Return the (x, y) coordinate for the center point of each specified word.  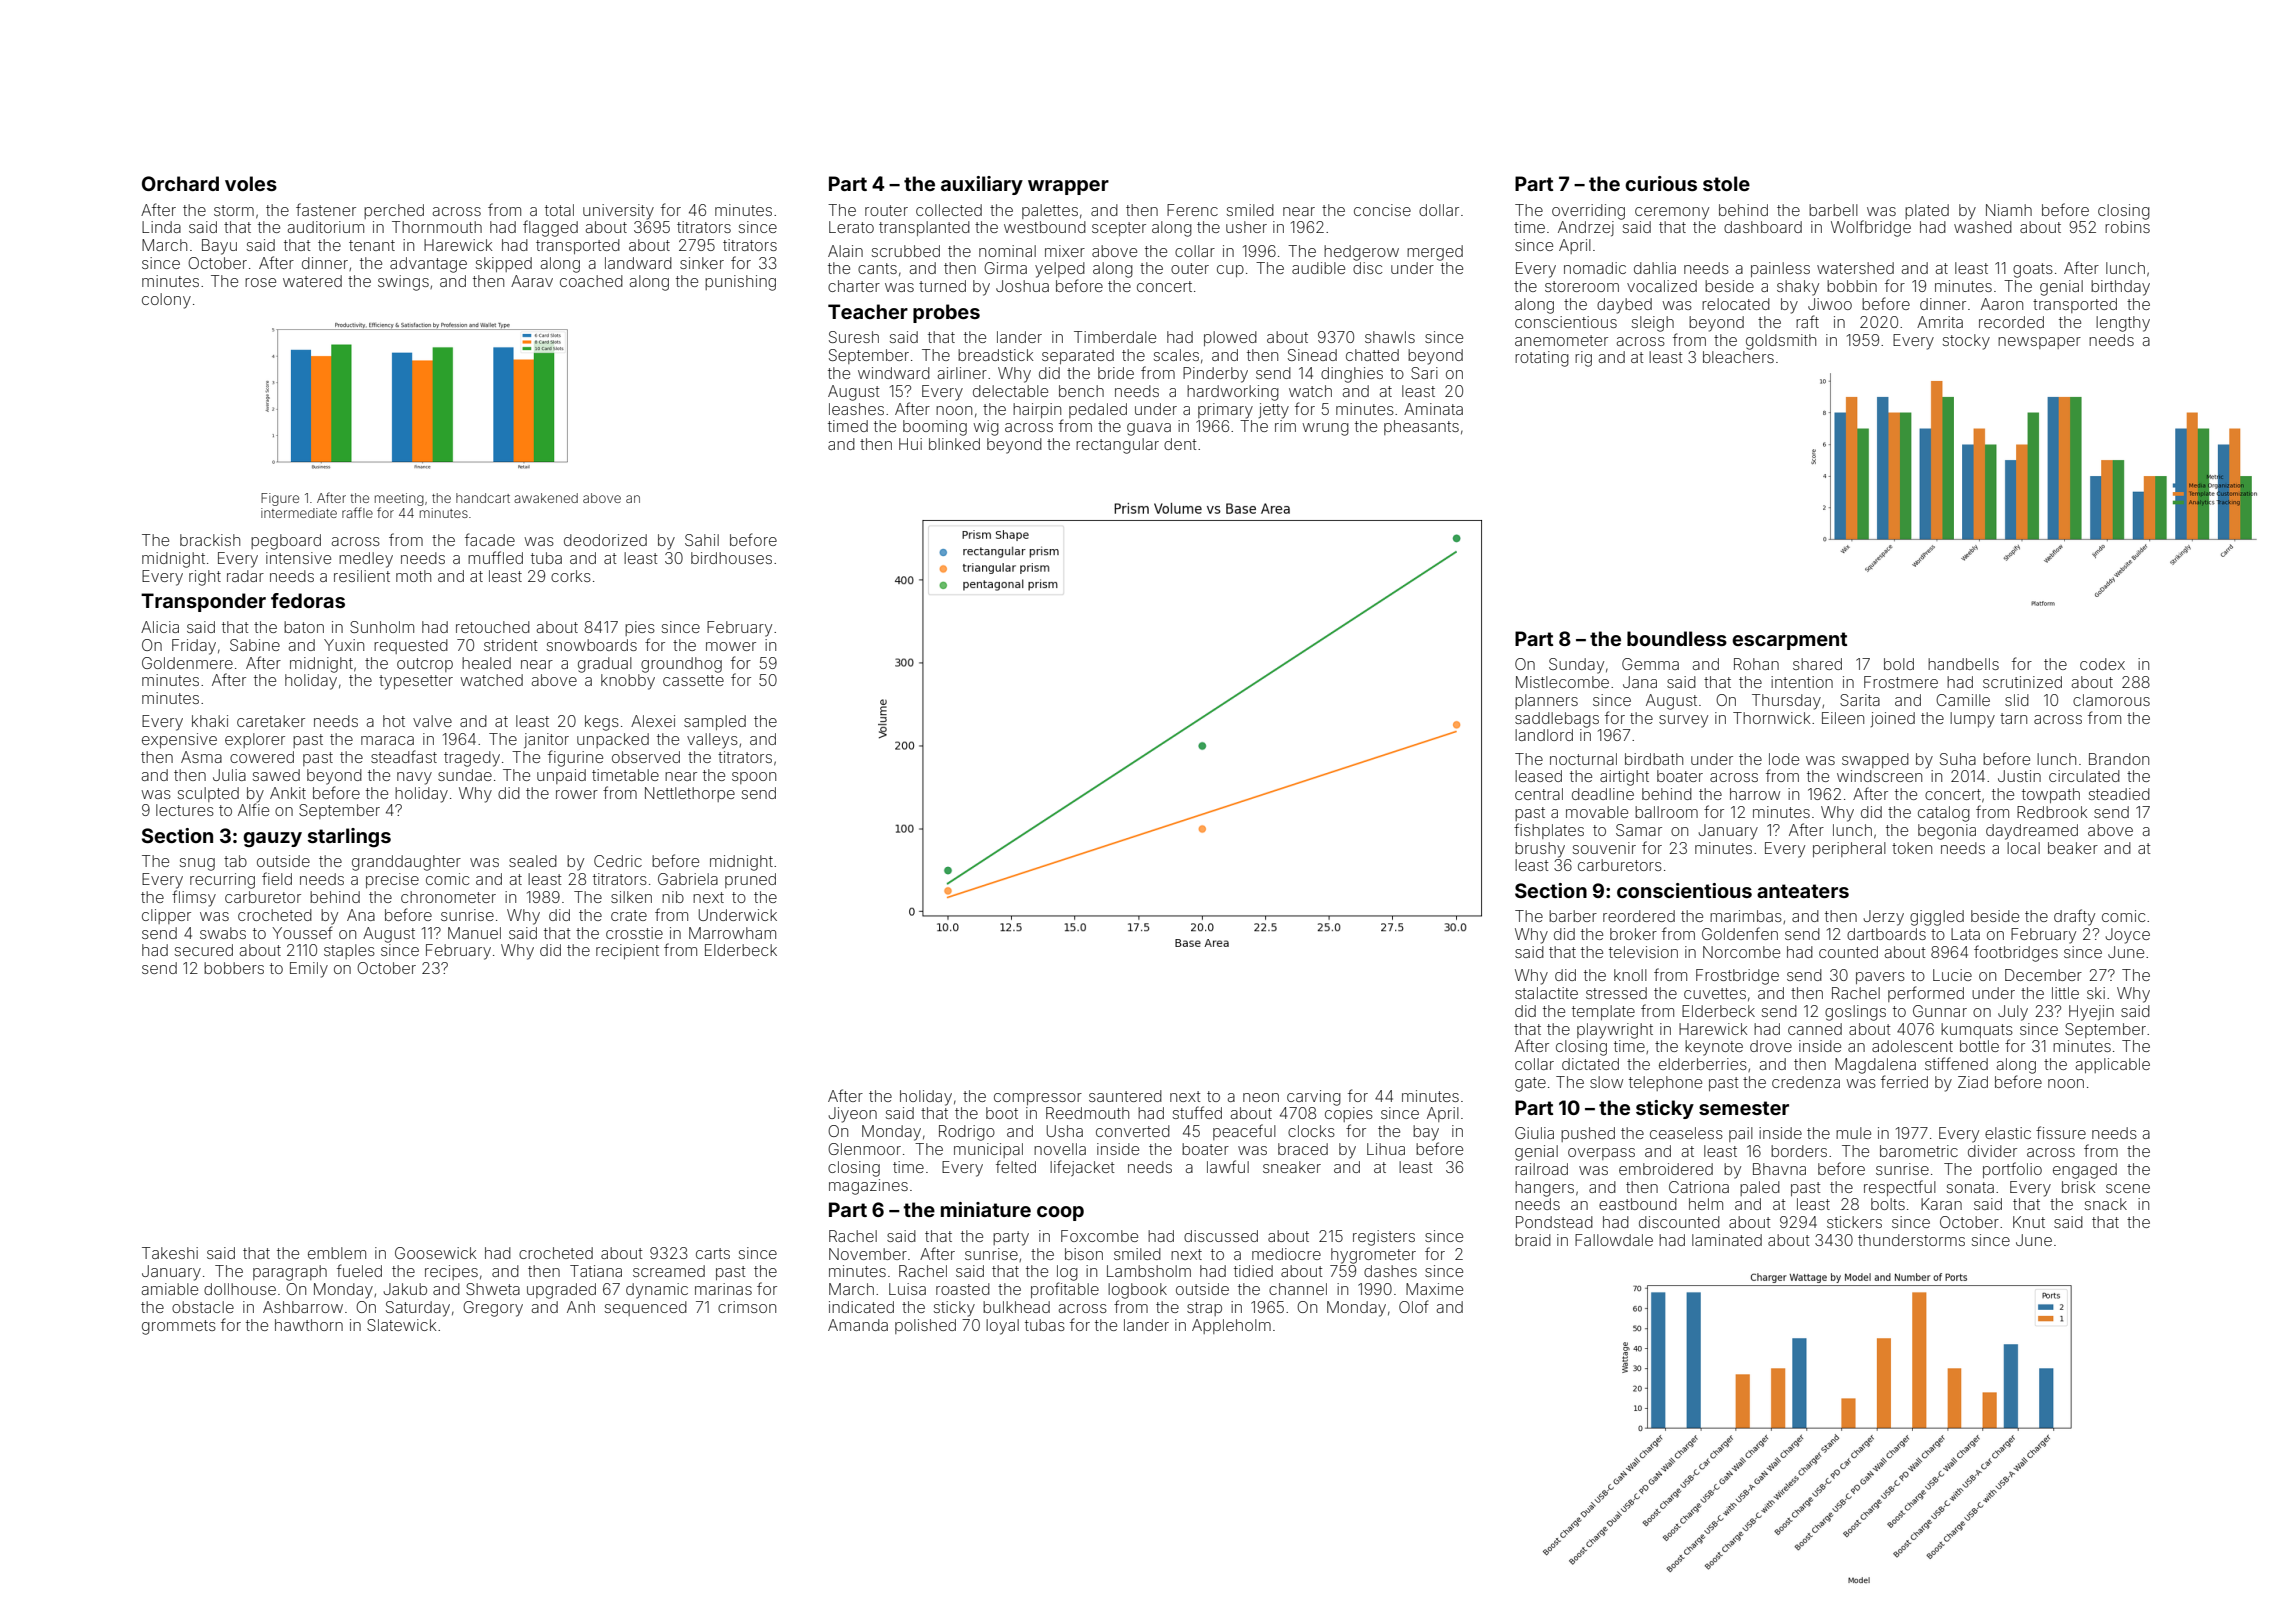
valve (432, 721)
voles (251, 183)
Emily (309, 970)
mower (731, 646)
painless (1780, 269)
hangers (1544, 1189)
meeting (399, 499)
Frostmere (1901, 682)
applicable (2113, 1065)
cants (877, 268)
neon (1261, 1097)
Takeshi (170, 1253)
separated (1078, 356)
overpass (1601, 1154)
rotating (1542, 359)
